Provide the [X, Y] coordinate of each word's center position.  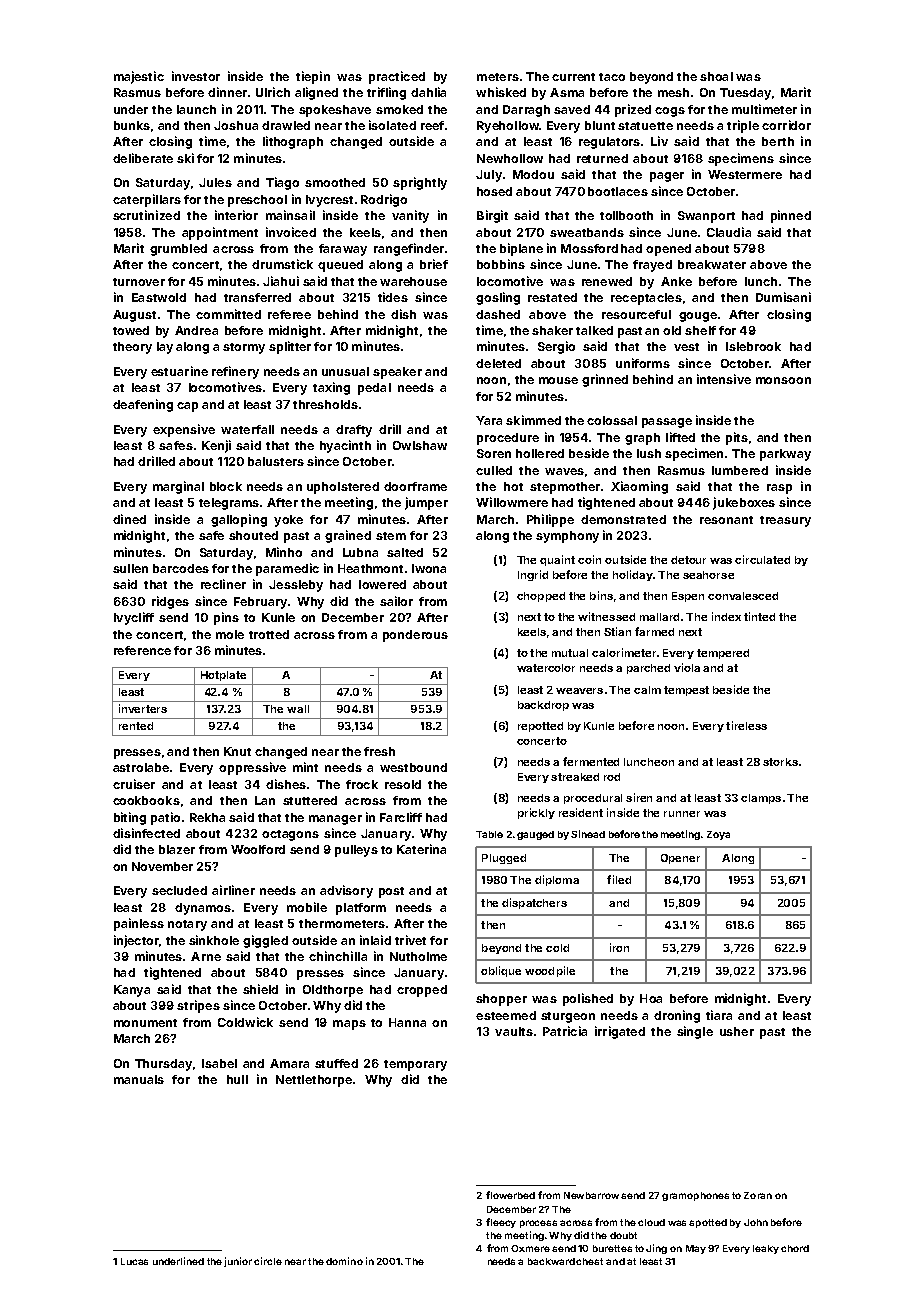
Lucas [134, 1261]
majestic [139, 77]
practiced [397, 77]
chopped [541, 597]
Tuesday [745, 94]
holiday [633, 575]
